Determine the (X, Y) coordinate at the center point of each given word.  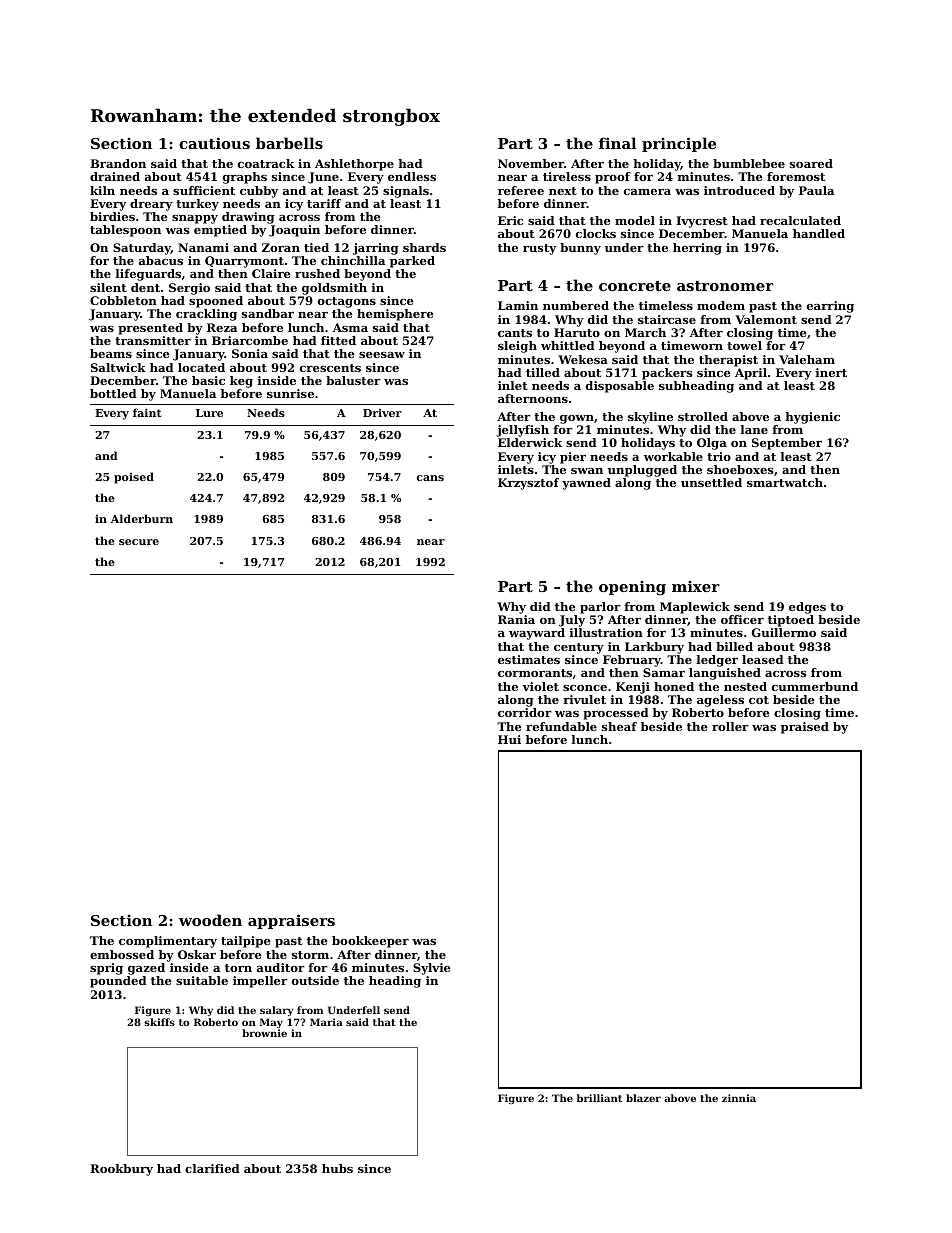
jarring (376, 249)
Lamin (518, 305)
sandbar (268, 313)
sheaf (619, 726)
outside (315, 980)
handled (819, 233)
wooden (210, 920)
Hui (509, 739)
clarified (212, 1168)
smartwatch (785, 482)
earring (830, 307)
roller (730, 726)
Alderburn (142, 518)
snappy (195, 219)
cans (430, 478)
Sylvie (432, 969)
